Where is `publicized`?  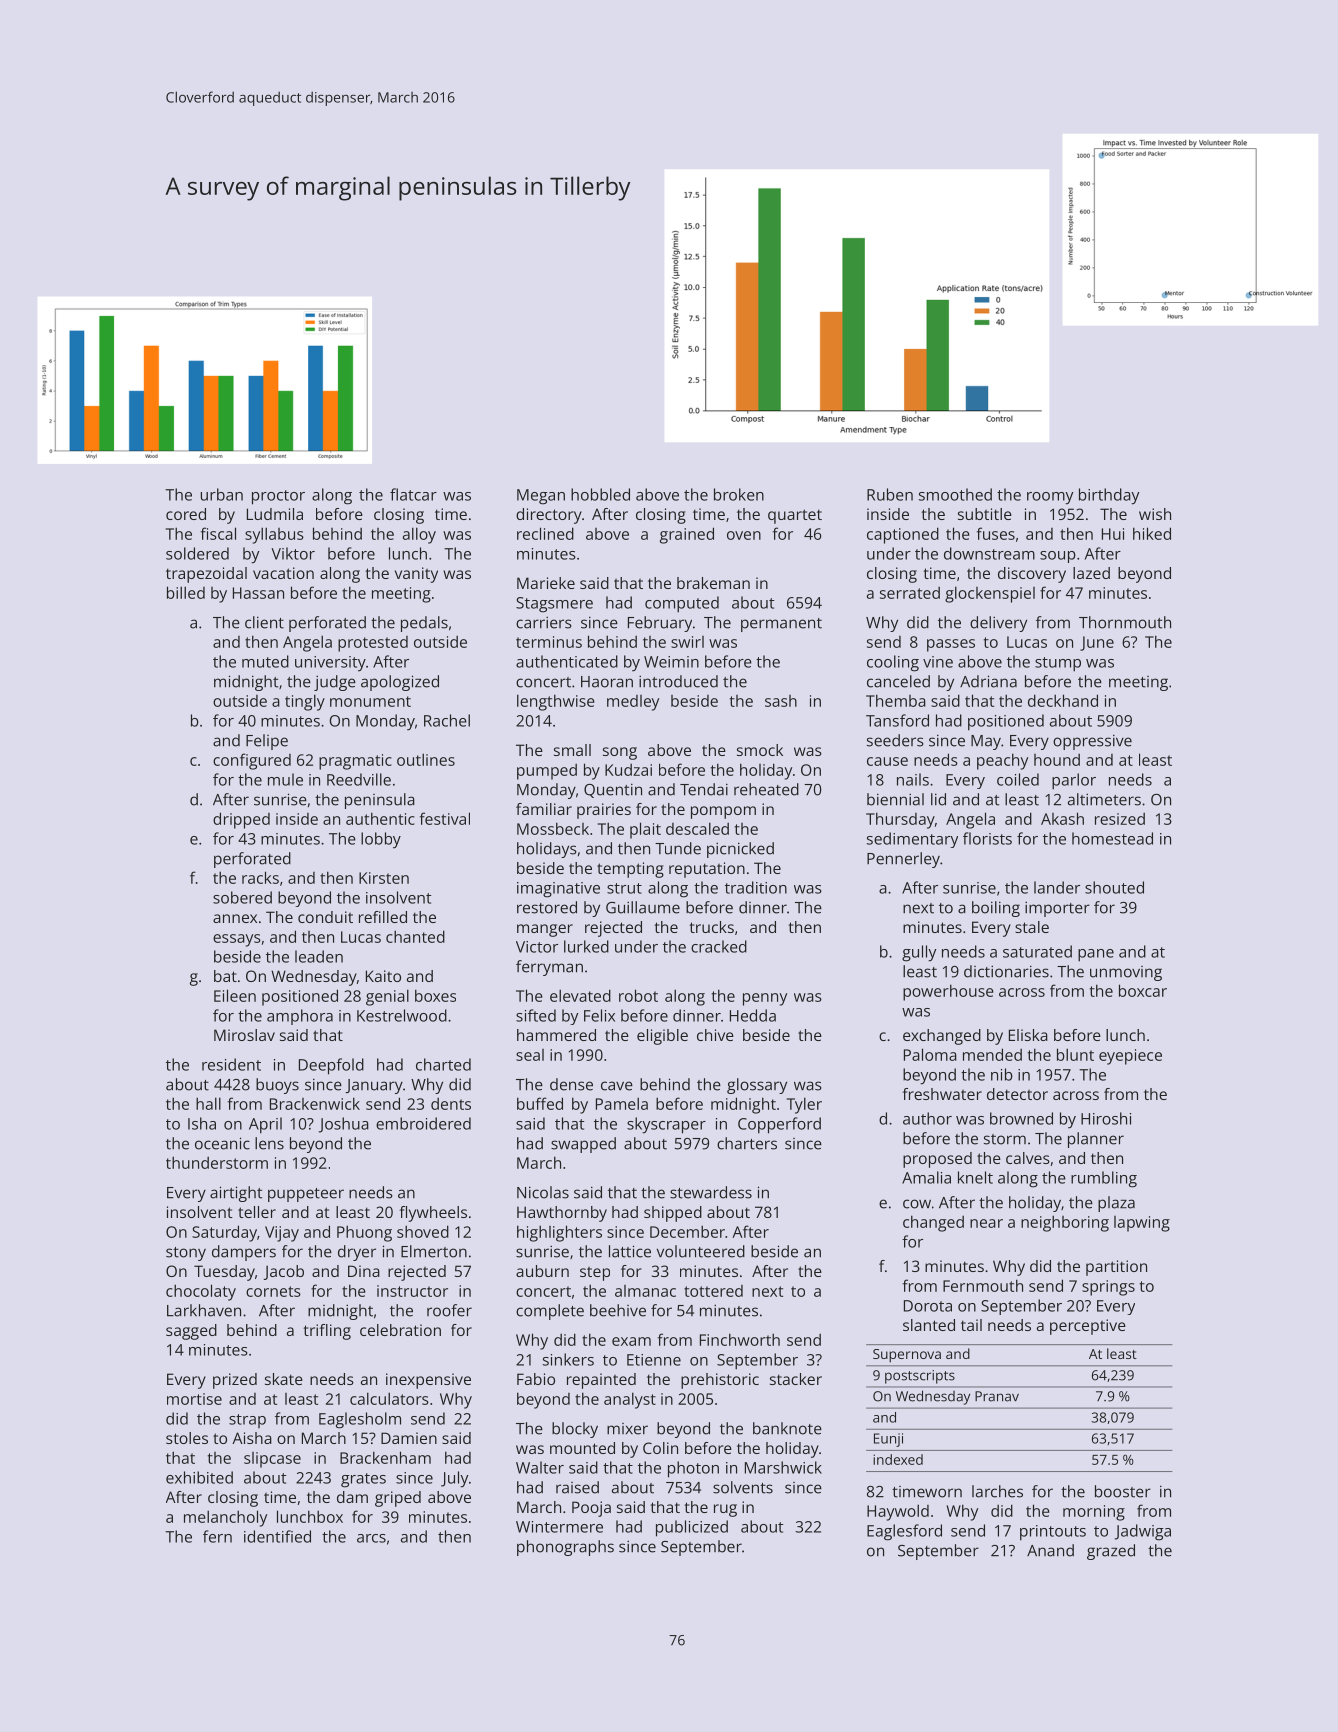 publicized is located at coordinates (692, 1528).
